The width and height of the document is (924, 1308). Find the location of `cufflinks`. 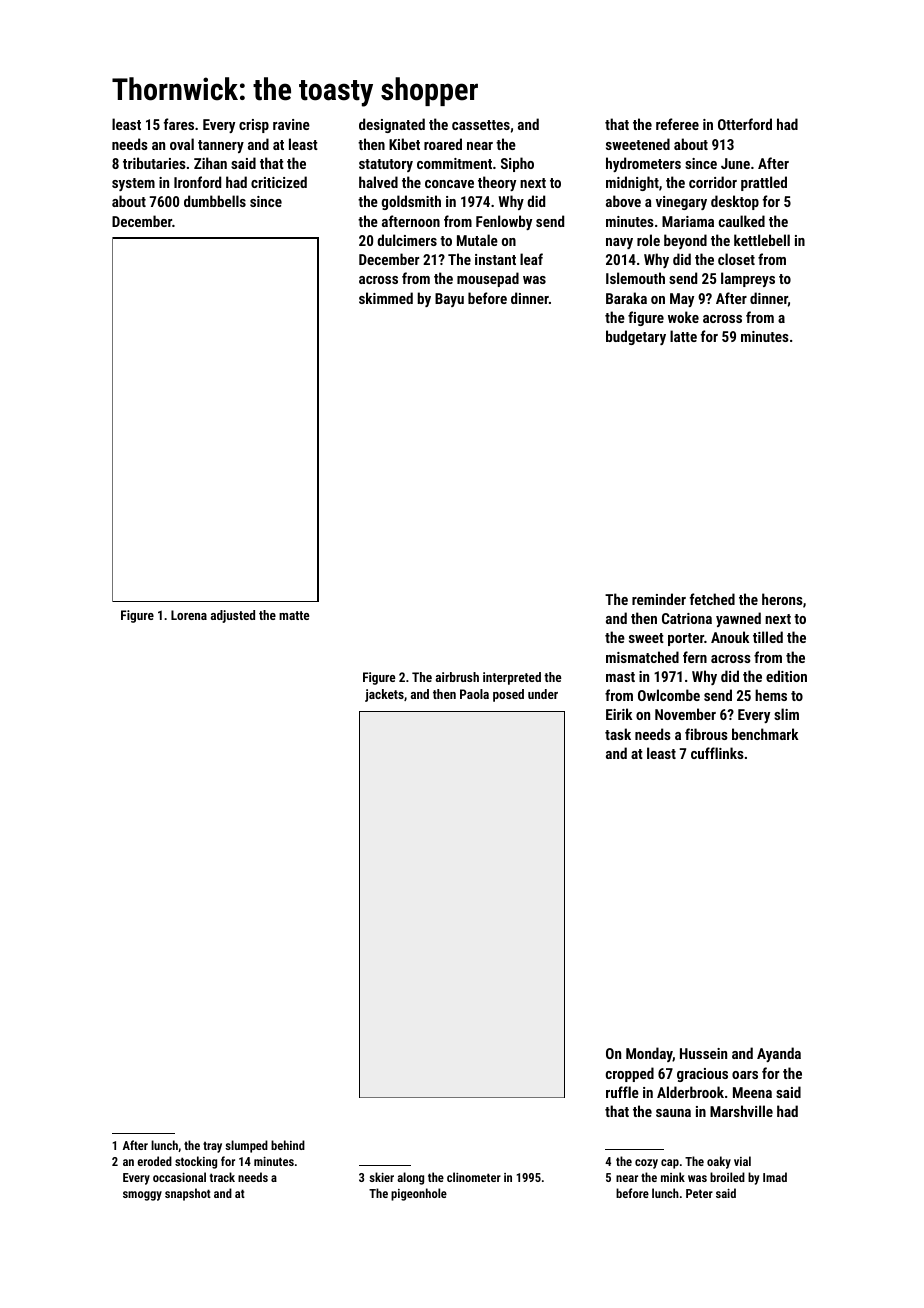

cufflinks is located at coordinates (717, 753).
